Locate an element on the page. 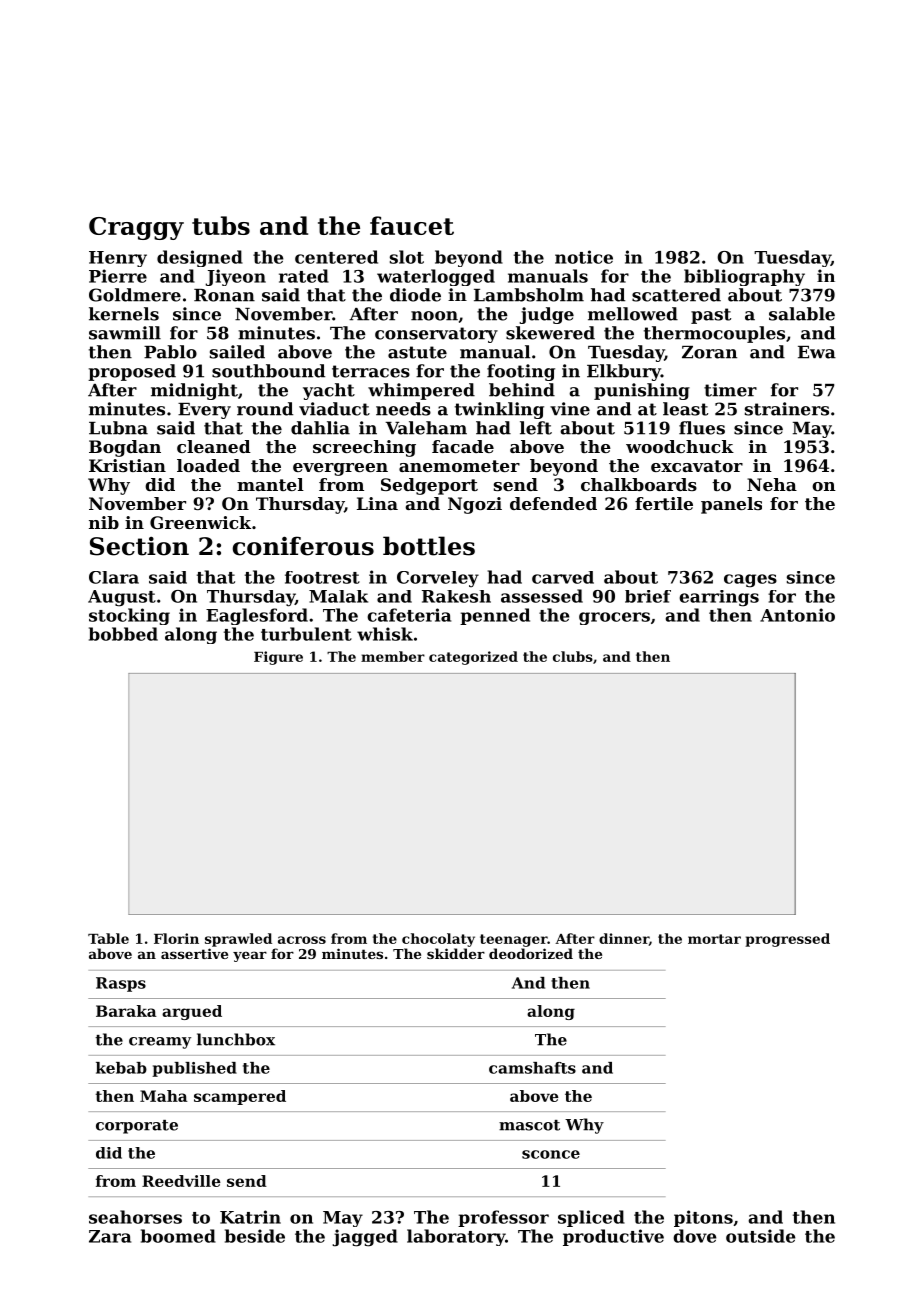 The height and width of the document is (1308, 924). August is located at coordinates (122, 598).
